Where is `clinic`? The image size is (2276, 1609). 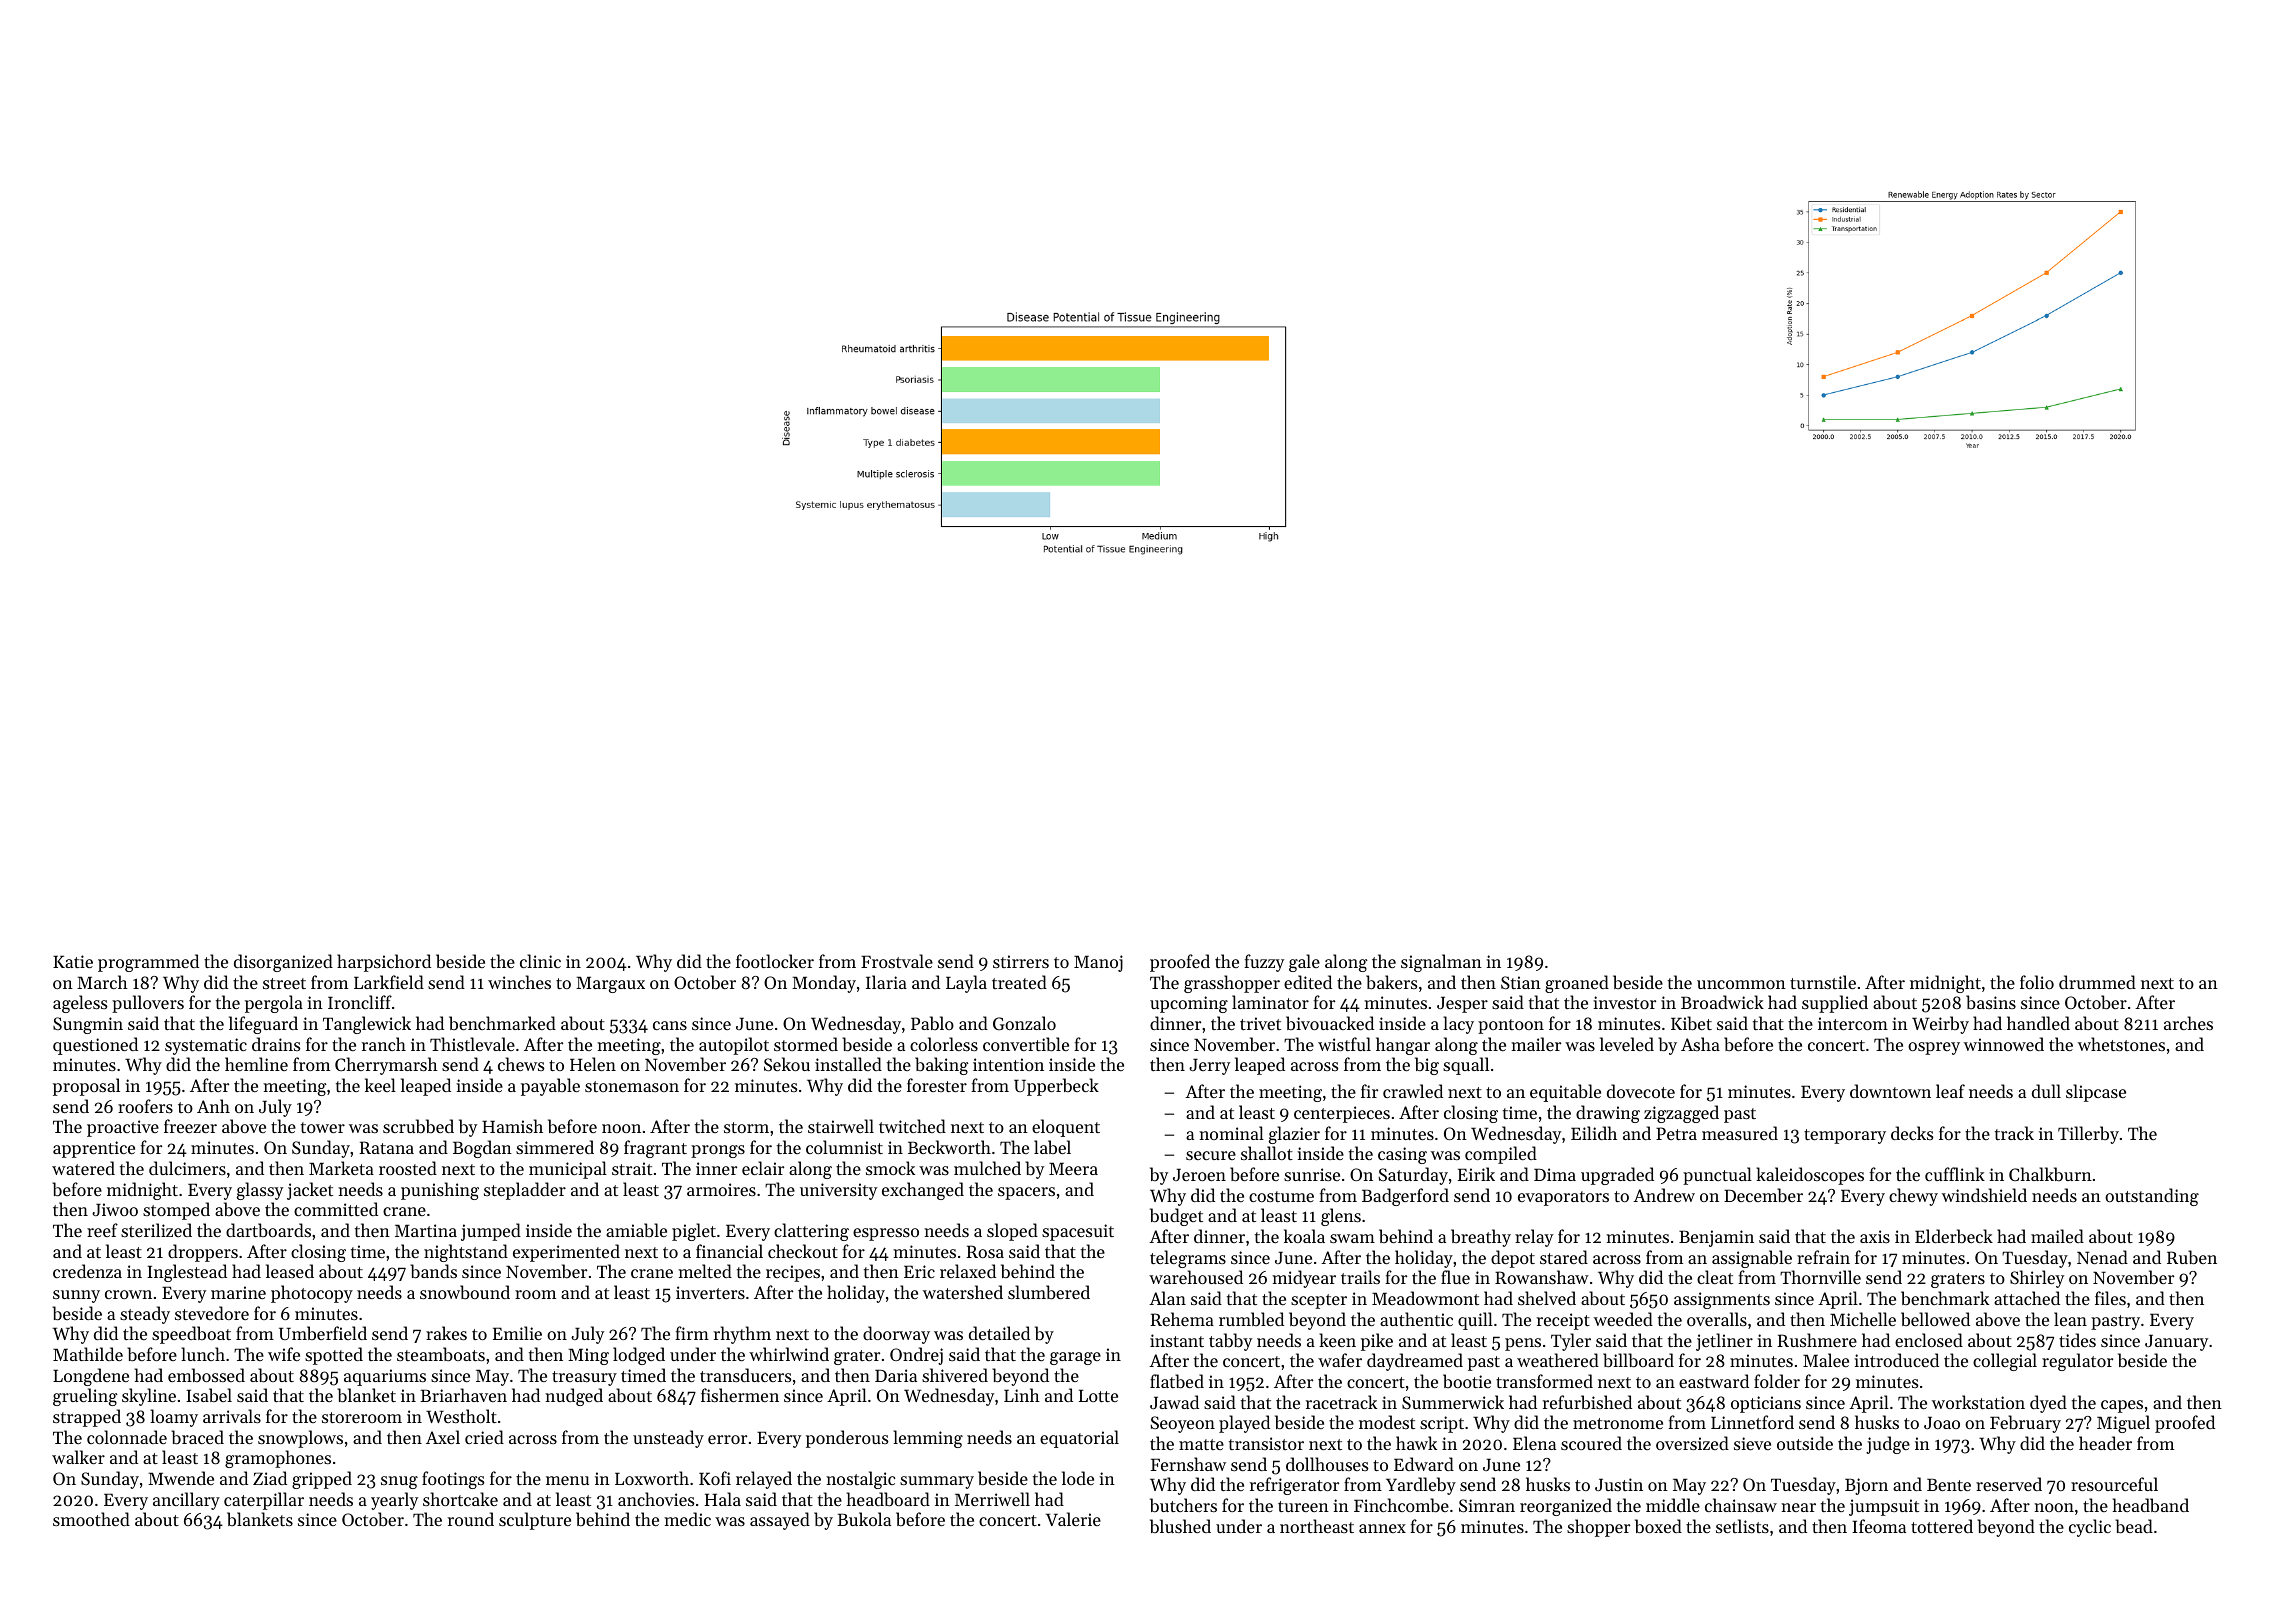
clinic is located at coordinates (540, 961).
